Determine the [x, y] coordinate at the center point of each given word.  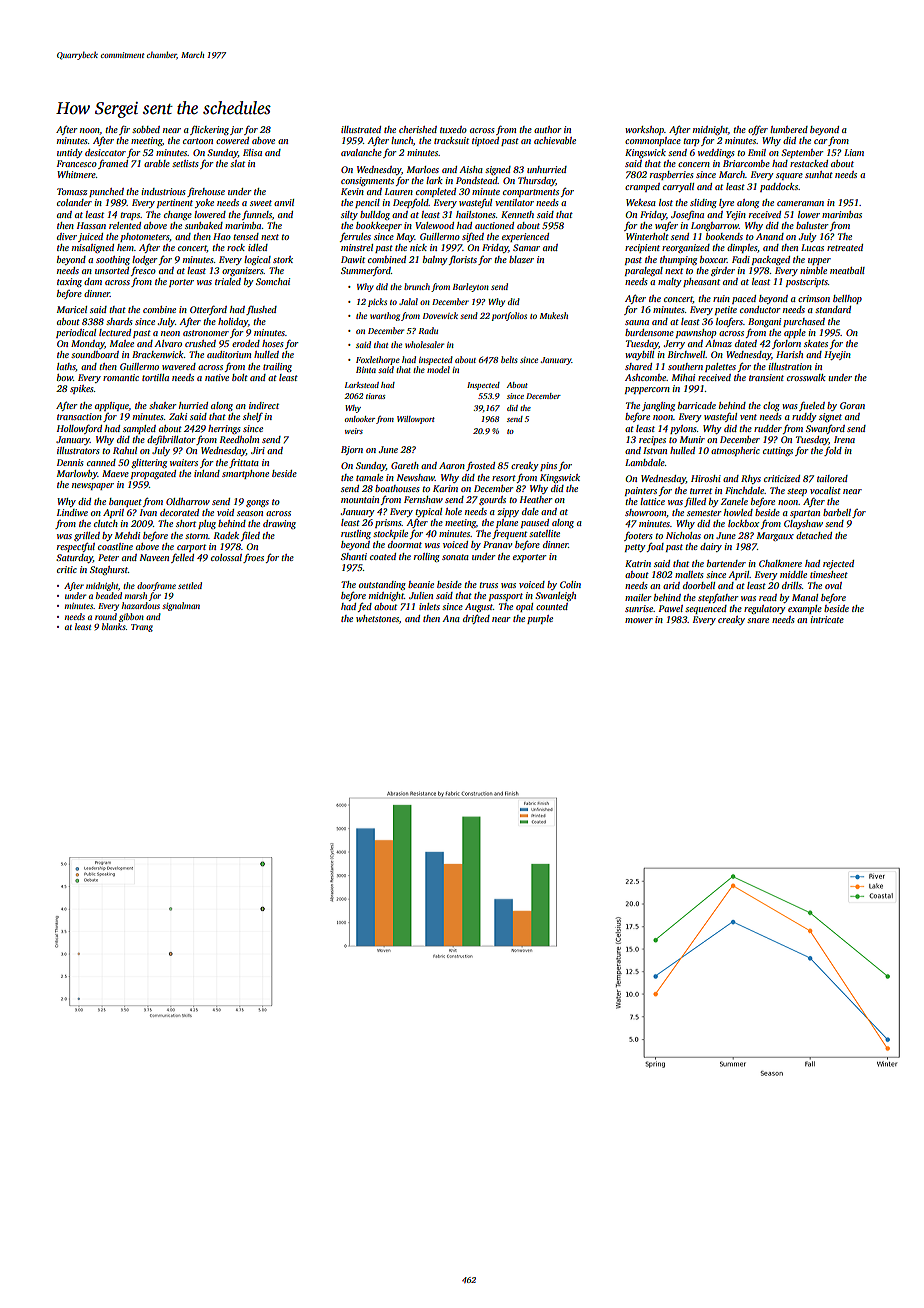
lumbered [789, 129]
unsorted [112, 270]
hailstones [476, 214]
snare [758, 620]
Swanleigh [555, 596]
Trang [142, 628]
